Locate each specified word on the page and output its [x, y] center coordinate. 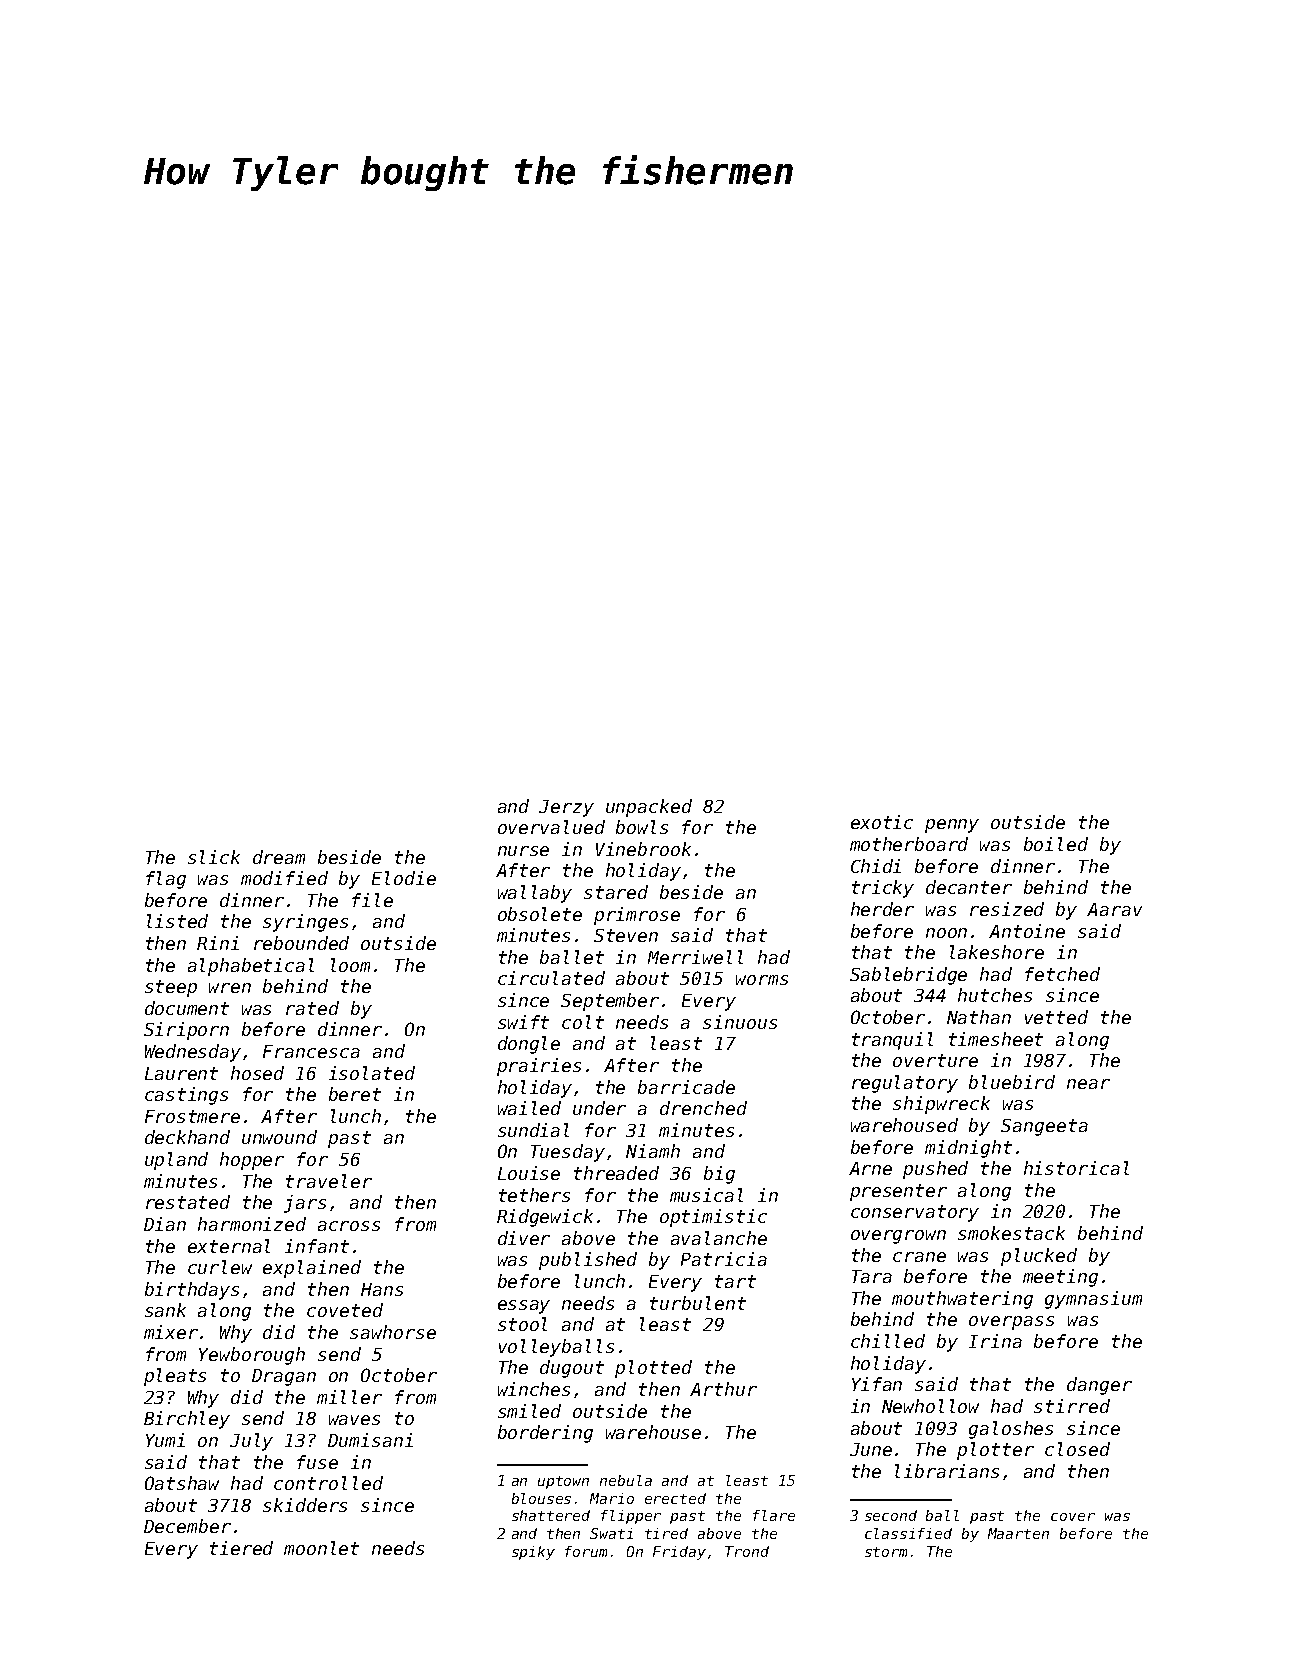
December [187, 1526]
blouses [541, 1498]
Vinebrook [643, 849]
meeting [1060, 1278]
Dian [165, 1224]
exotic [882, 822]
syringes [305, 923]
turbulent [698, 1303]
